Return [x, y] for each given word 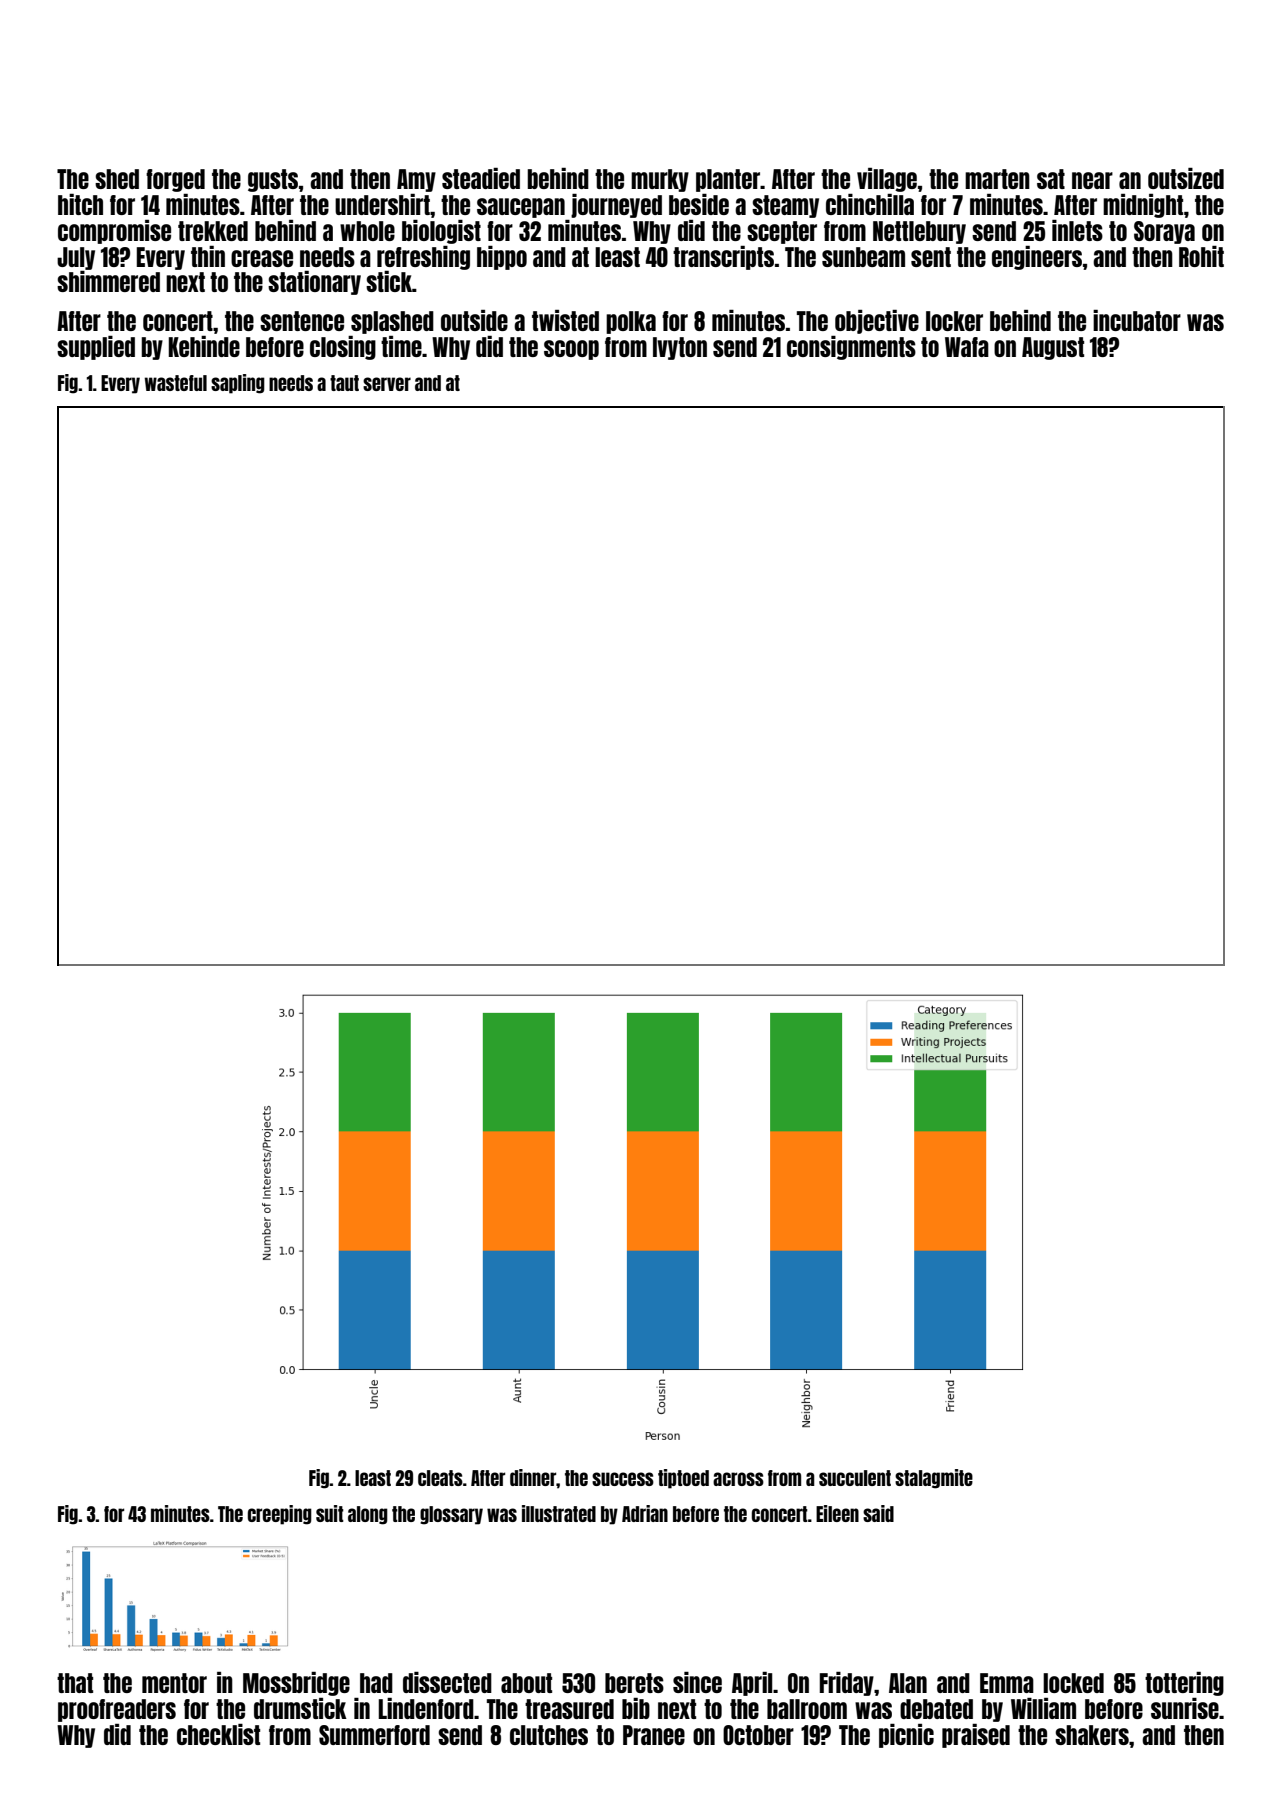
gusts [273, 180]
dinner [533, 1477]
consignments [851, 348]
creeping [280, 1515]
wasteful [175, 383]
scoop [571, 350]
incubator [1137, 320]
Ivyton [680, 348]
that [75, 1683]
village [887, 180]
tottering [1184, 1684]
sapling [238, 384]
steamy [785, 206]
